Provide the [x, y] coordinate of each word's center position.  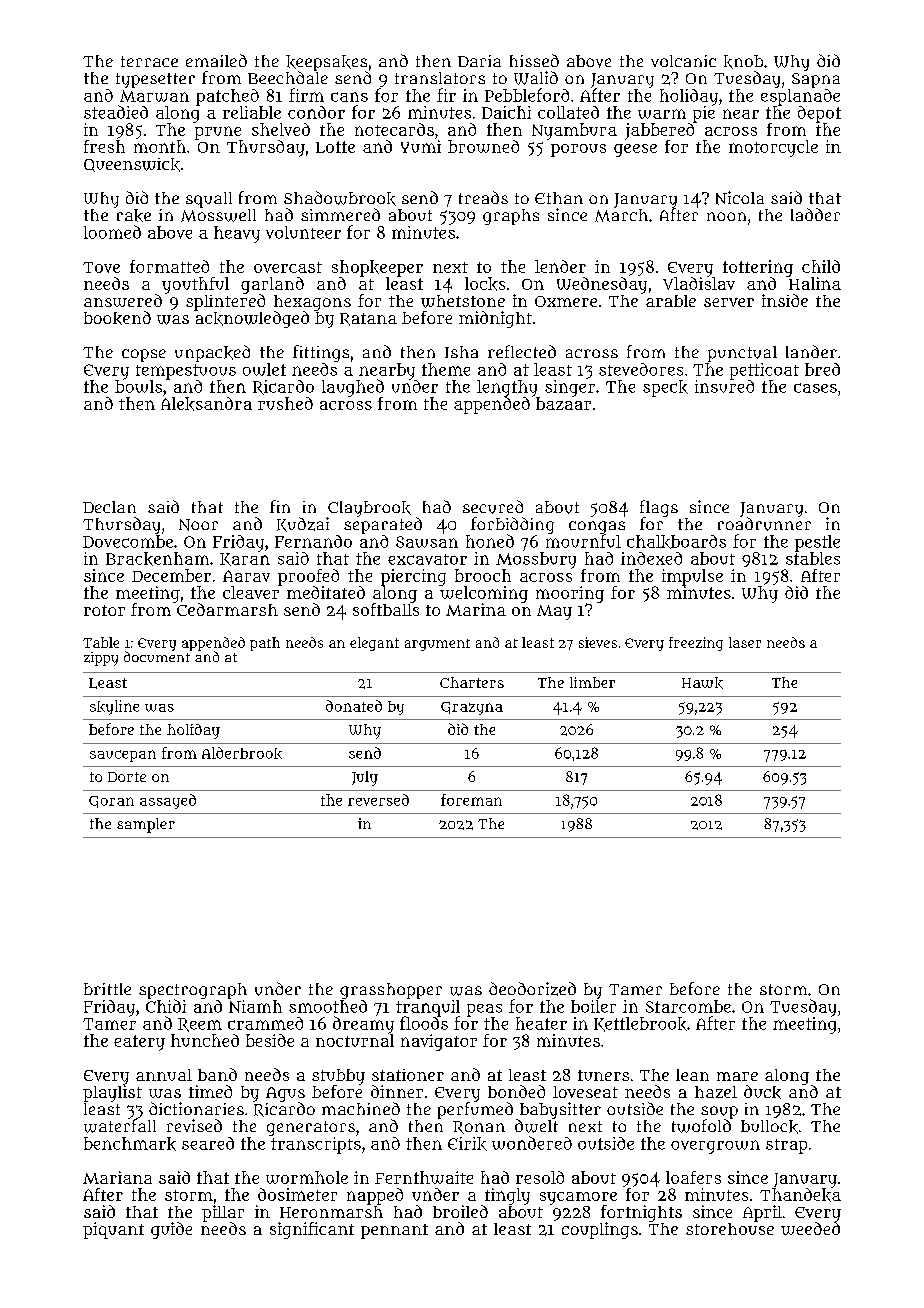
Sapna [816, 80]
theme [446, 369]
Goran [111, 802]
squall [209, 200]
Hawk [702, 683]
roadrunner [764, 524]
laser [745, 642]
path [265, 644]
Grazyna [472, 708]
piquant [113, 1230]
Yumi [421, 146]
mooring [570, 594]
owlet [264, 369]
